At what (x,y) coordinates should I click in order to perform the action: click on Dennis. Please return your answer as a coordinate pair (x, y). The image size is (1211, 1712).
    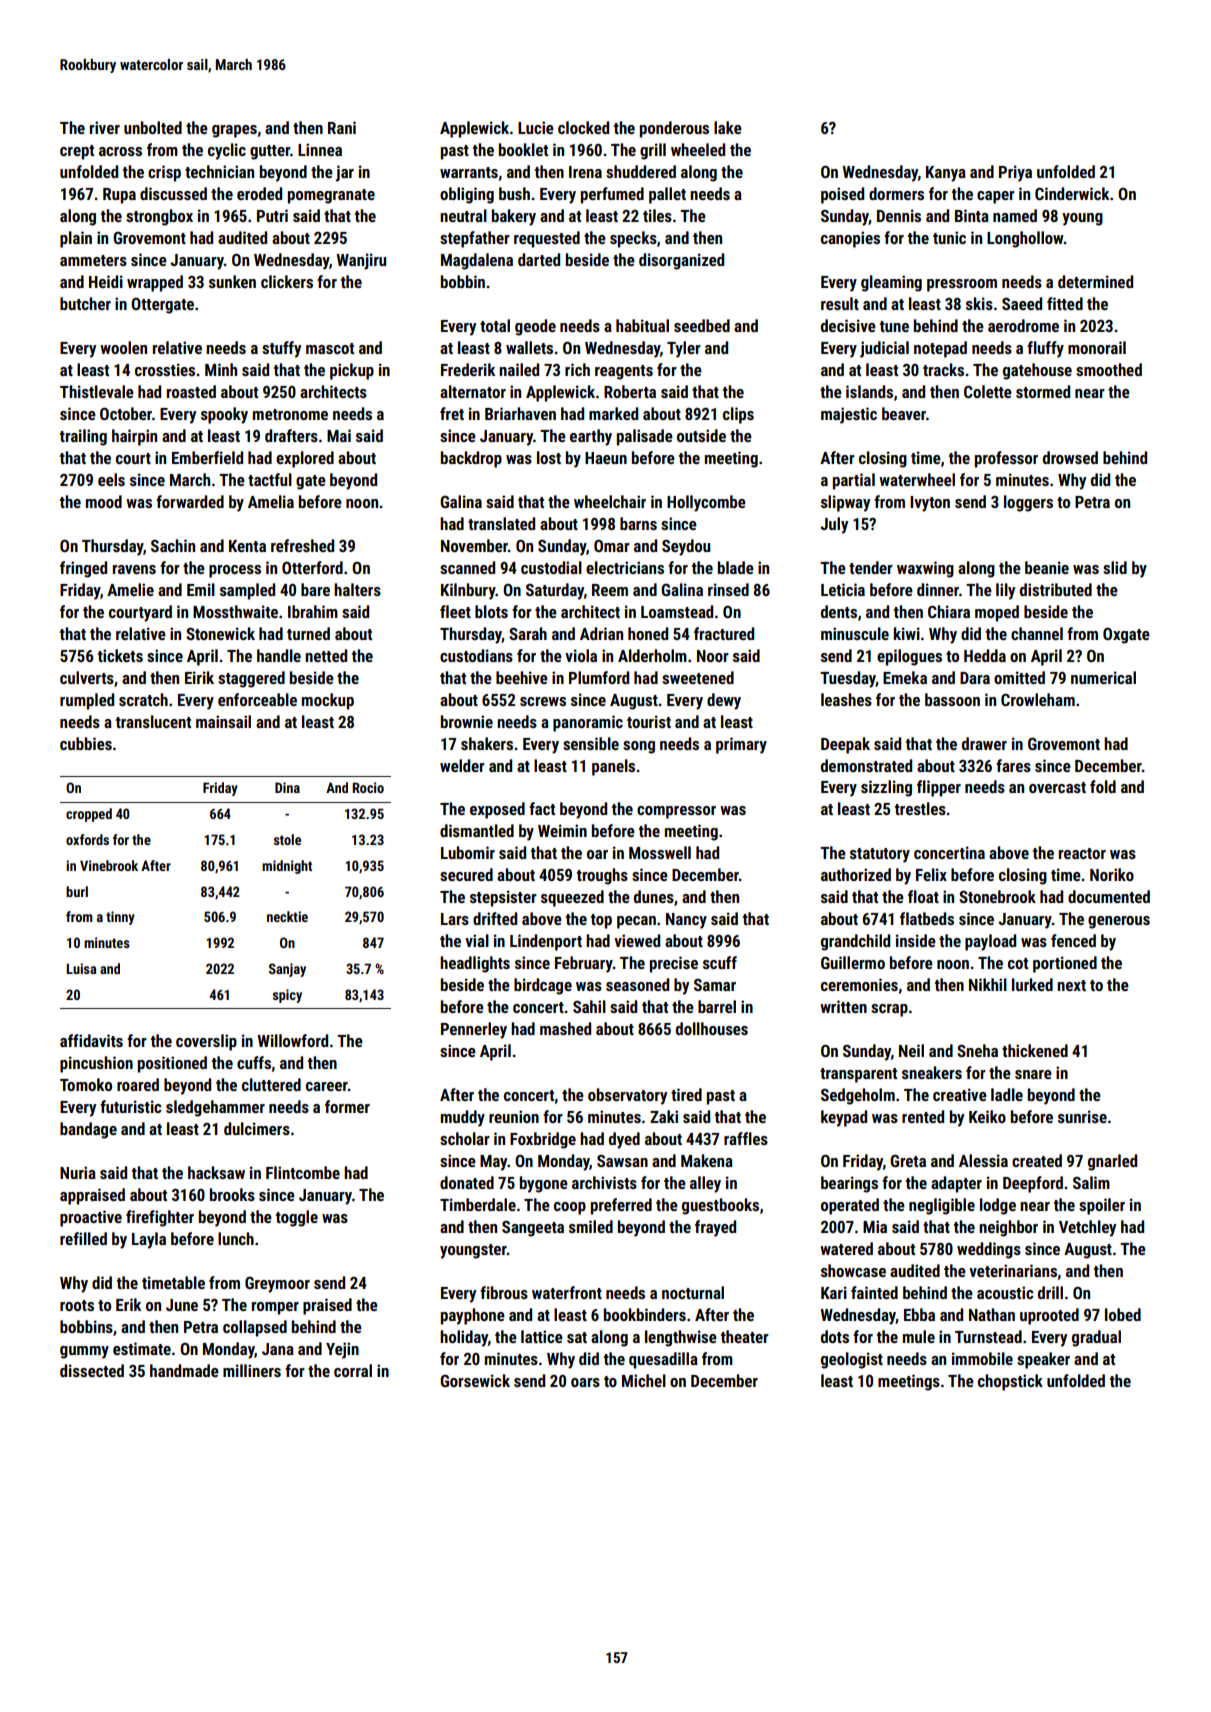
    Looking at the image, I should click on (899, 215).
